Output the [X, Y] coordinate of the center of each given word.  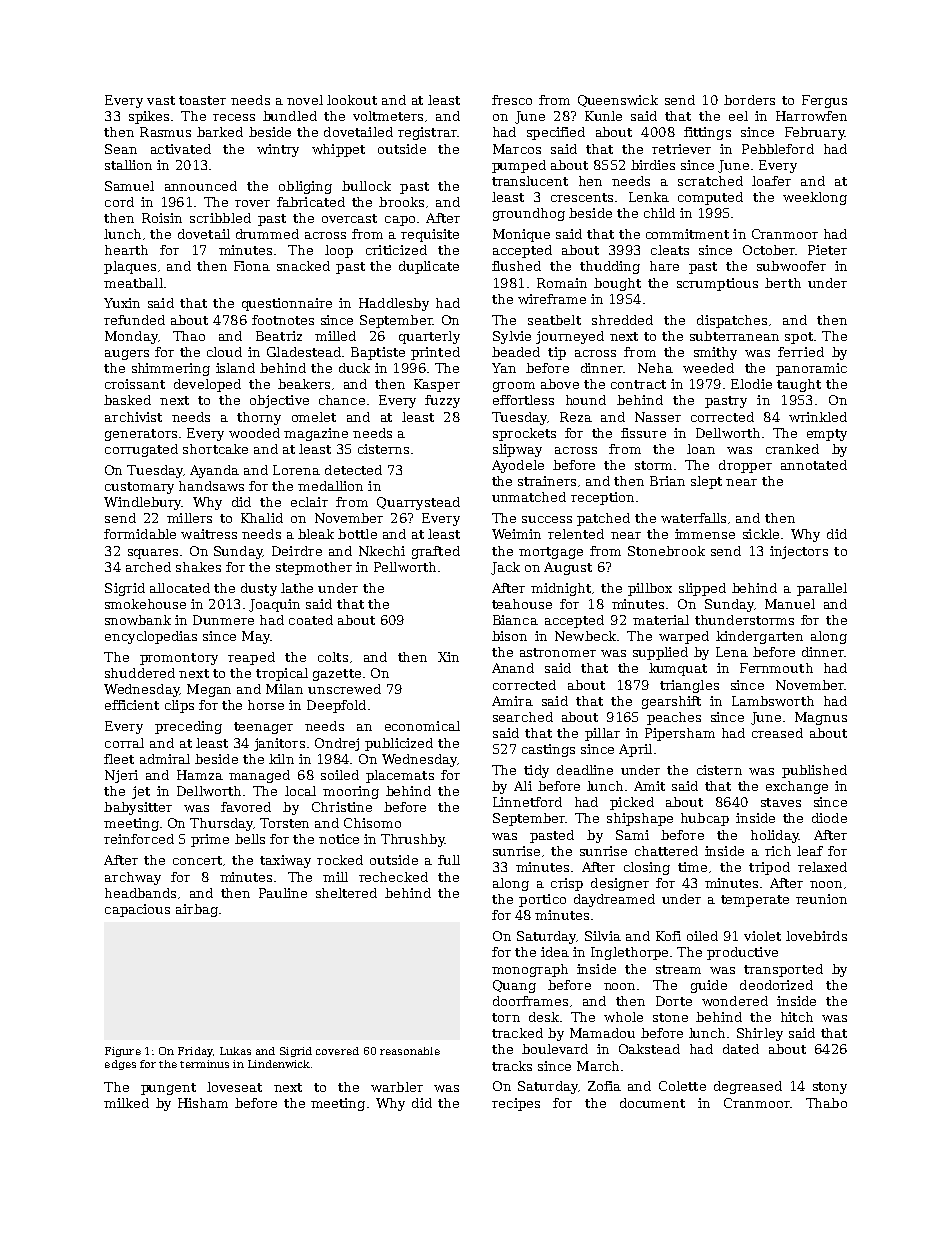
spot [799, 338]
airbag [197, 910]
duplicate [429, 267]
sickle [761, 534]
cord [119, 202]
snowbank [138, 620]
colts [333, 657]
